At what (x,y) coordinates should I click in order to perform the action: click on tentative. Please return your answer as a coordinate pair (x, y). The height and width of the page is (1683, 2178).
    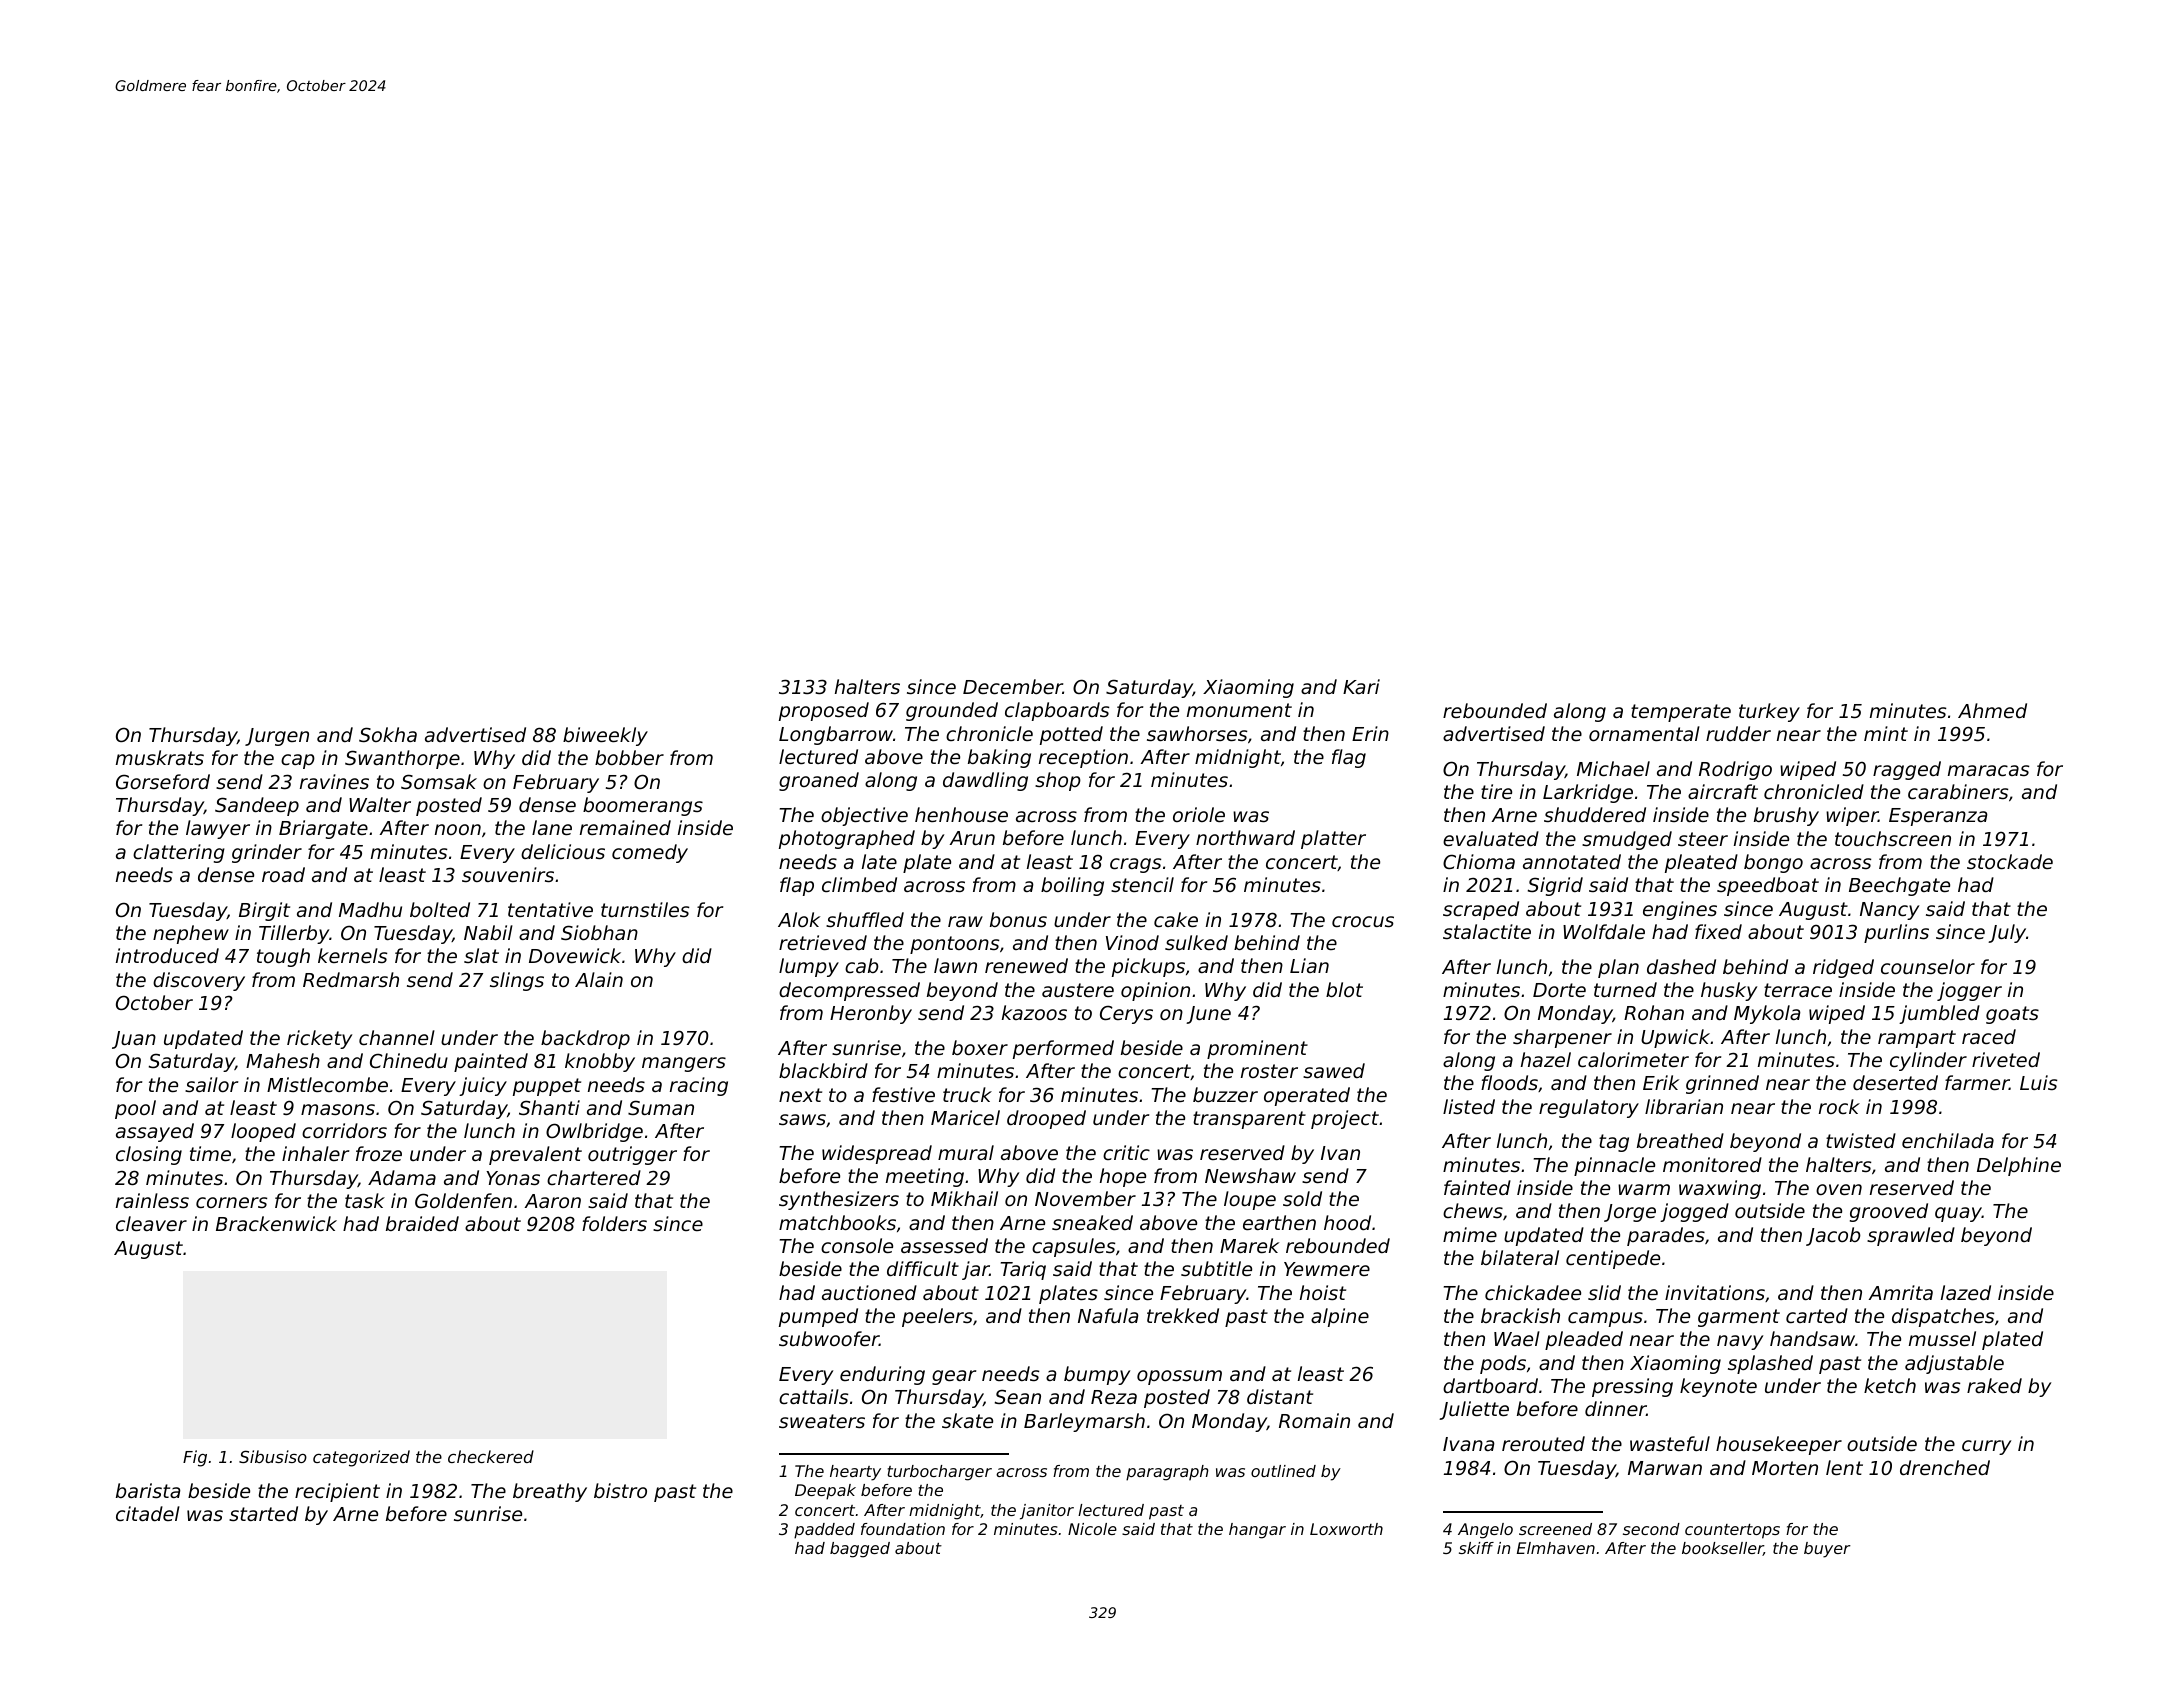
    Looking at the image, I should click on (550, 909).
